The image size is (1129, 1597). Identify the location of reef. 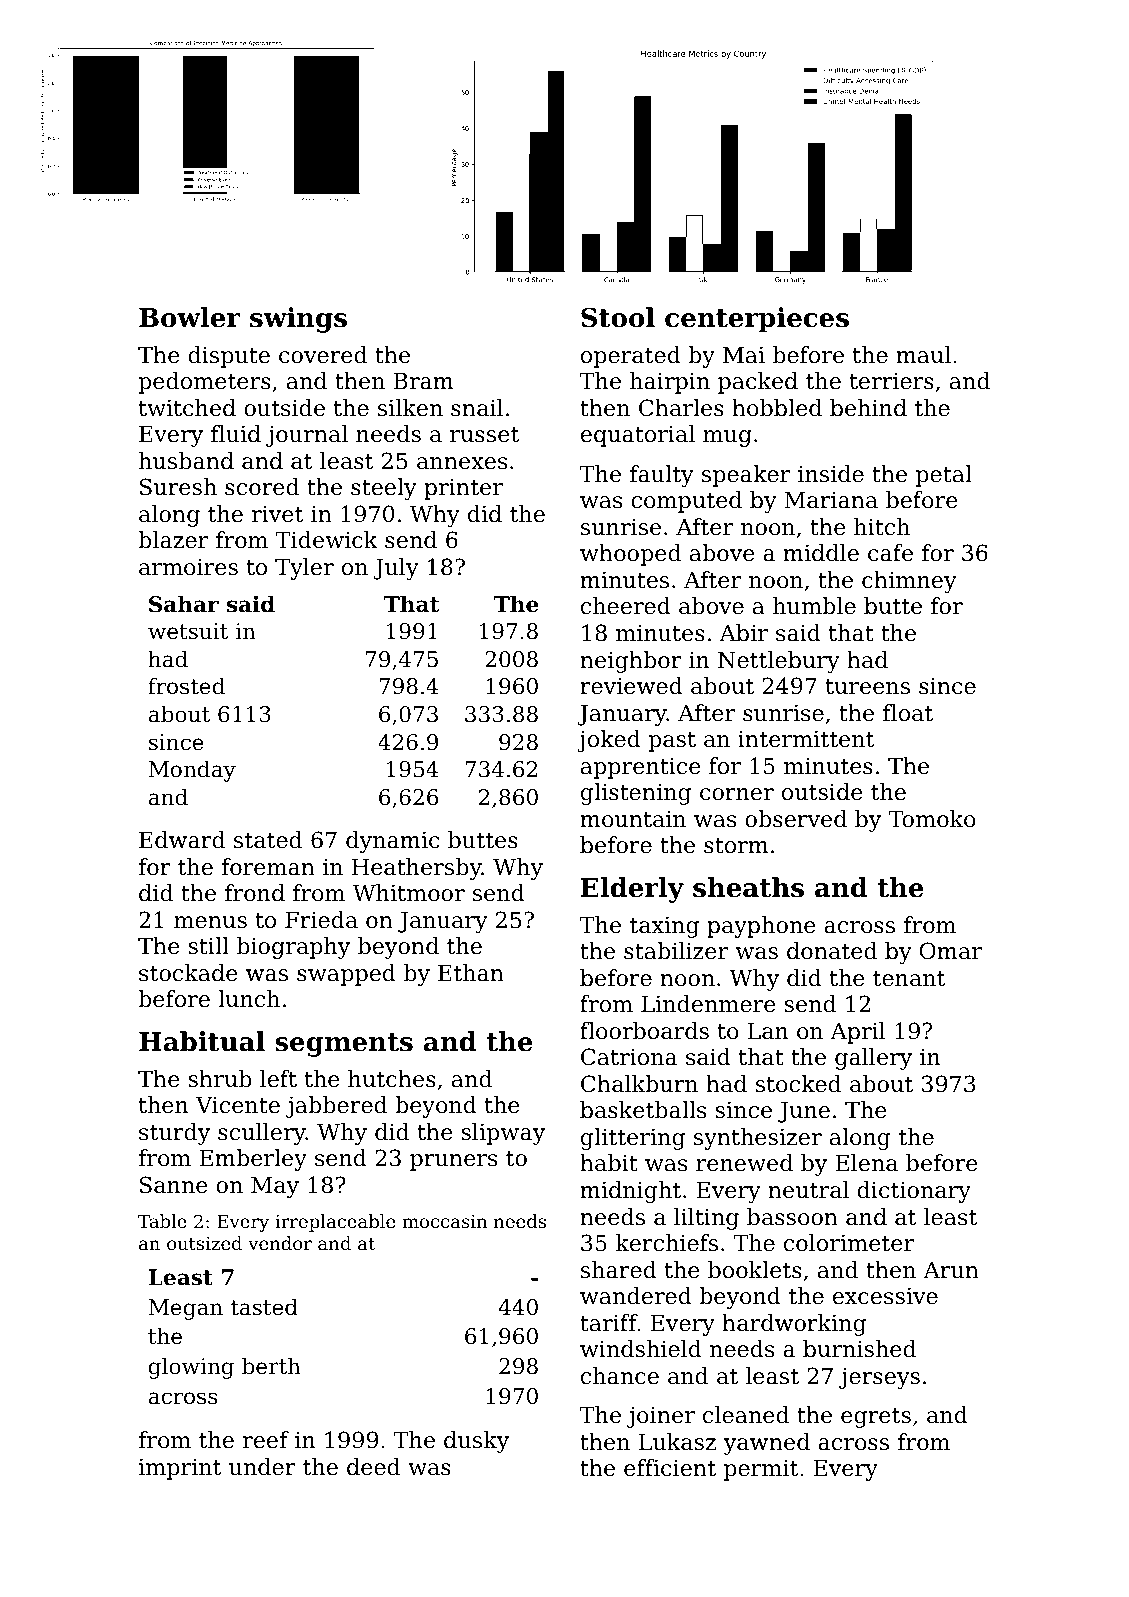
(266, 1440).
